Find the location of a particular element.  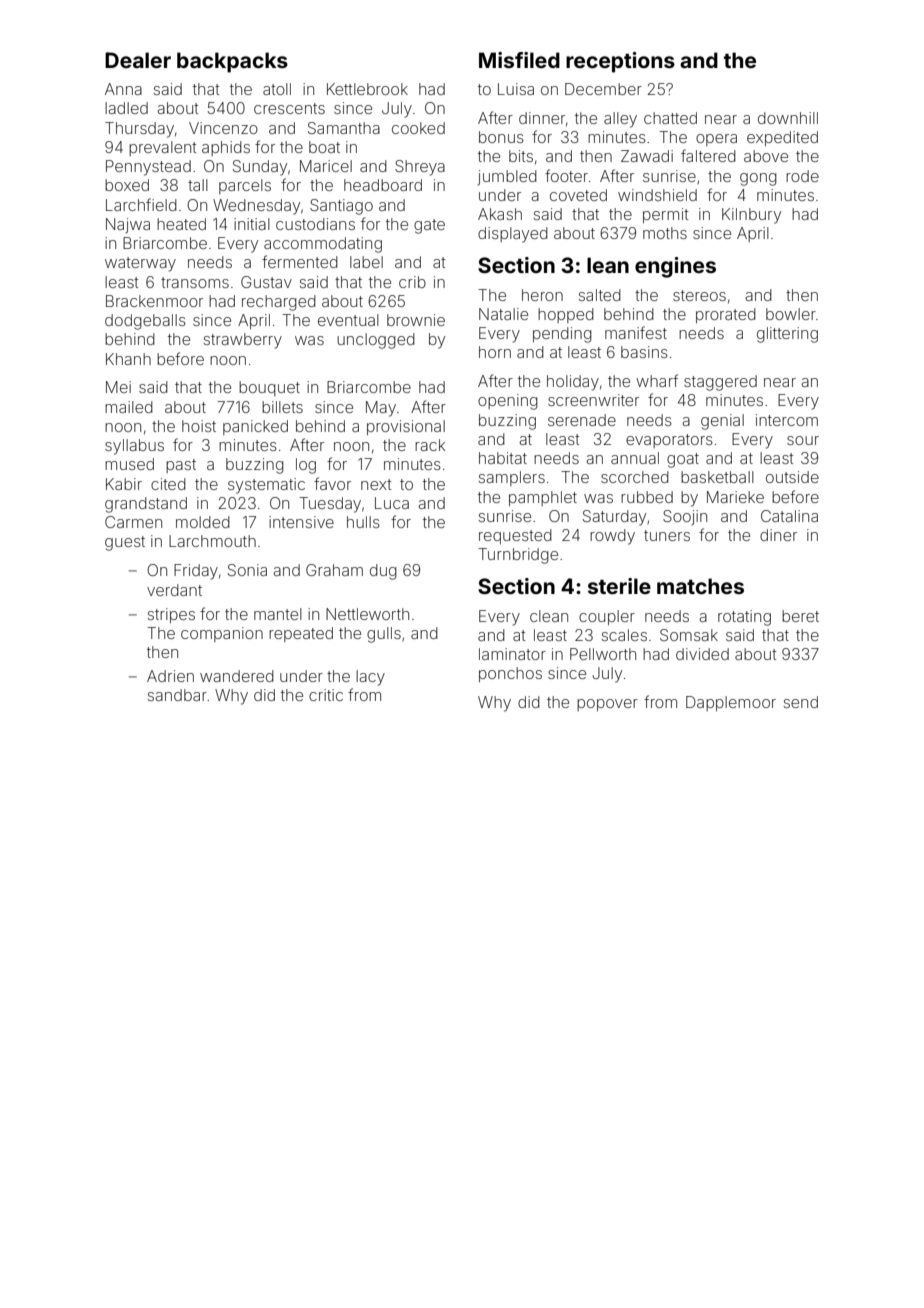

Misfiled is located at coordinates (519, 60).
